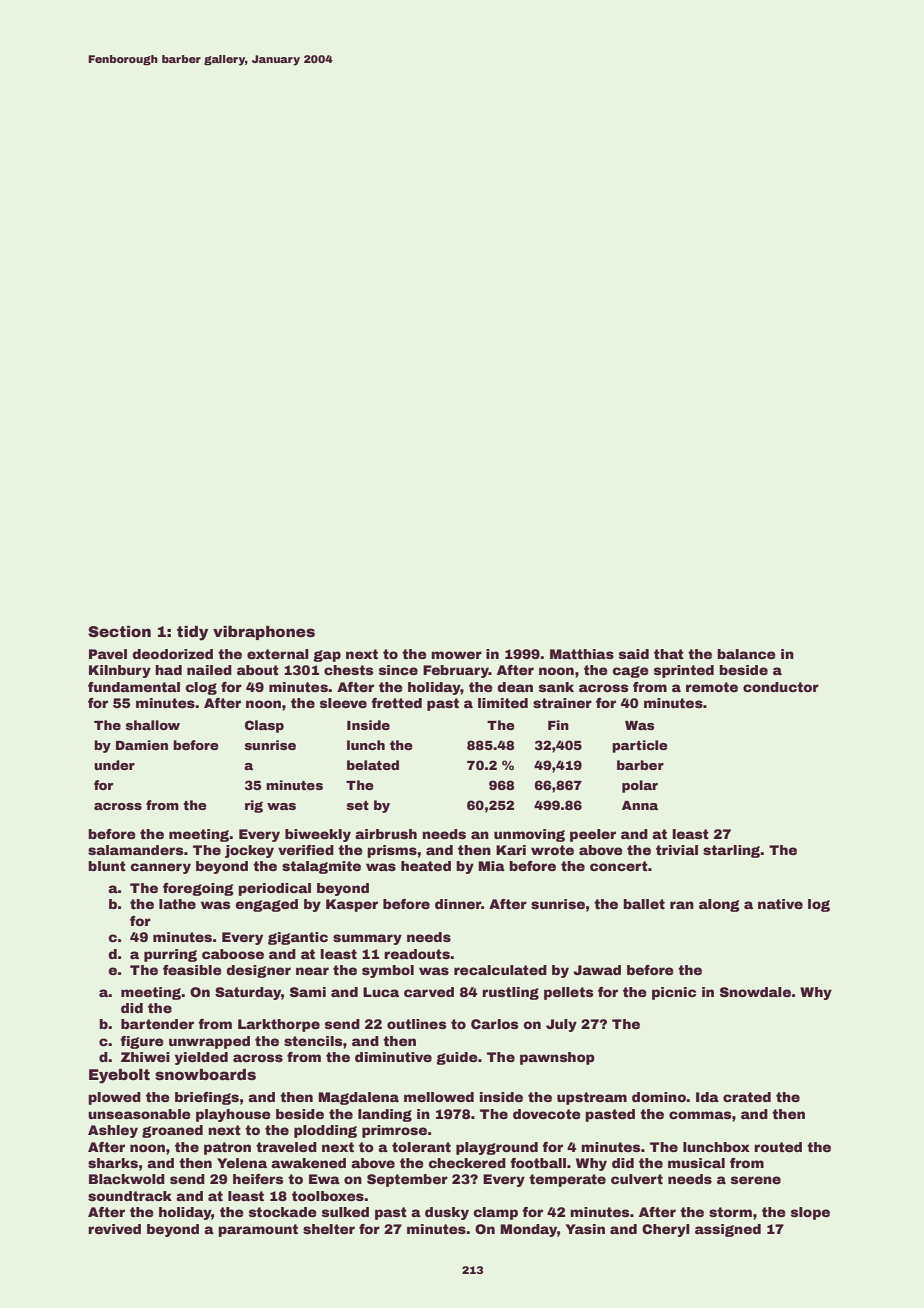 The width and height of the image is (924, 1308). What do you see at coordinates (264, 726) in the image?
I see `Clasp` at bounding box center [264, 726].
